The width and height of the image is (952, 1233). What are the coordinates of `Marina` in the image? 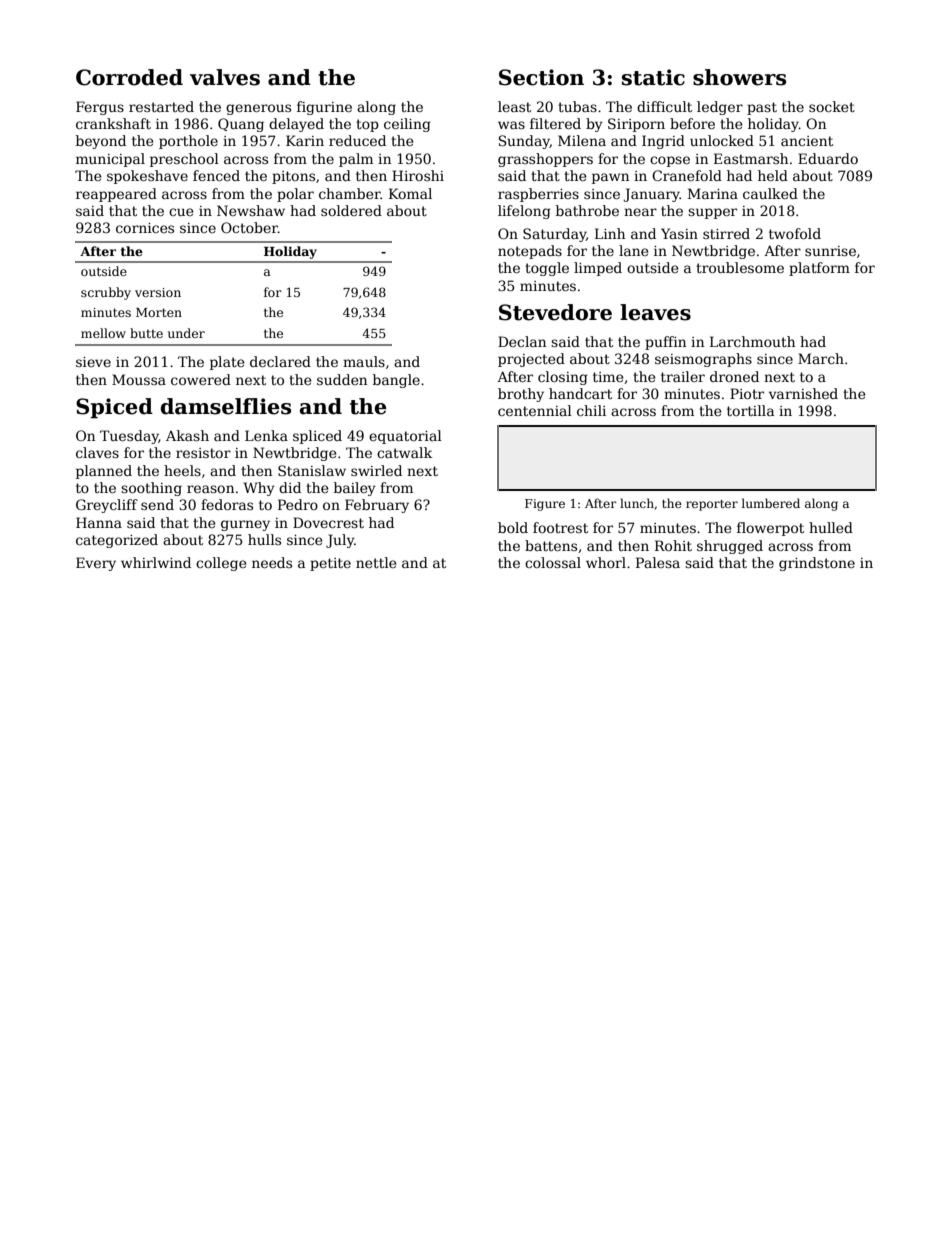 It's located at (713, 193).
